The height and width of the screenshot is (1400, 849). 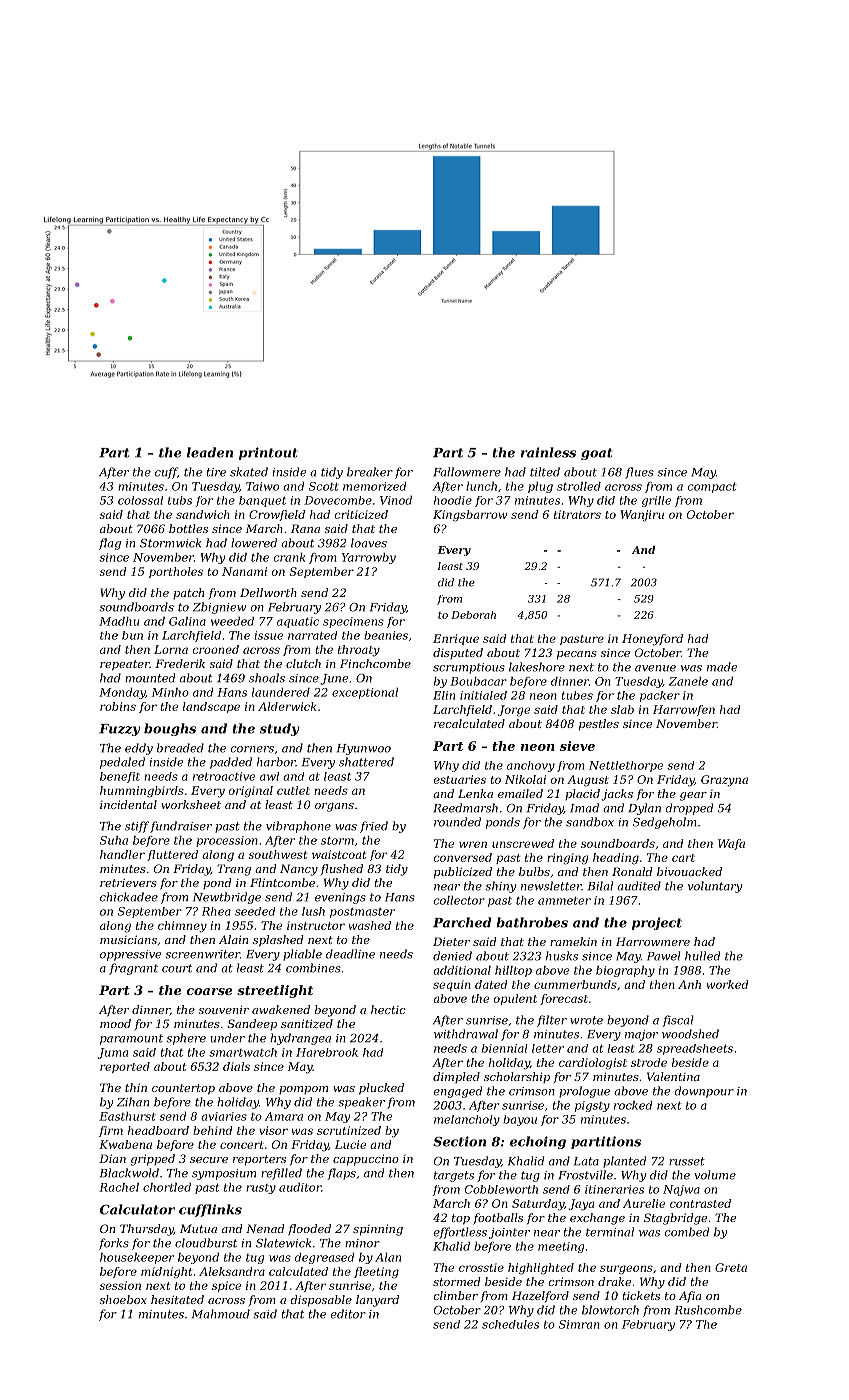 I want to click on printout, so click(x=268, y=453).
